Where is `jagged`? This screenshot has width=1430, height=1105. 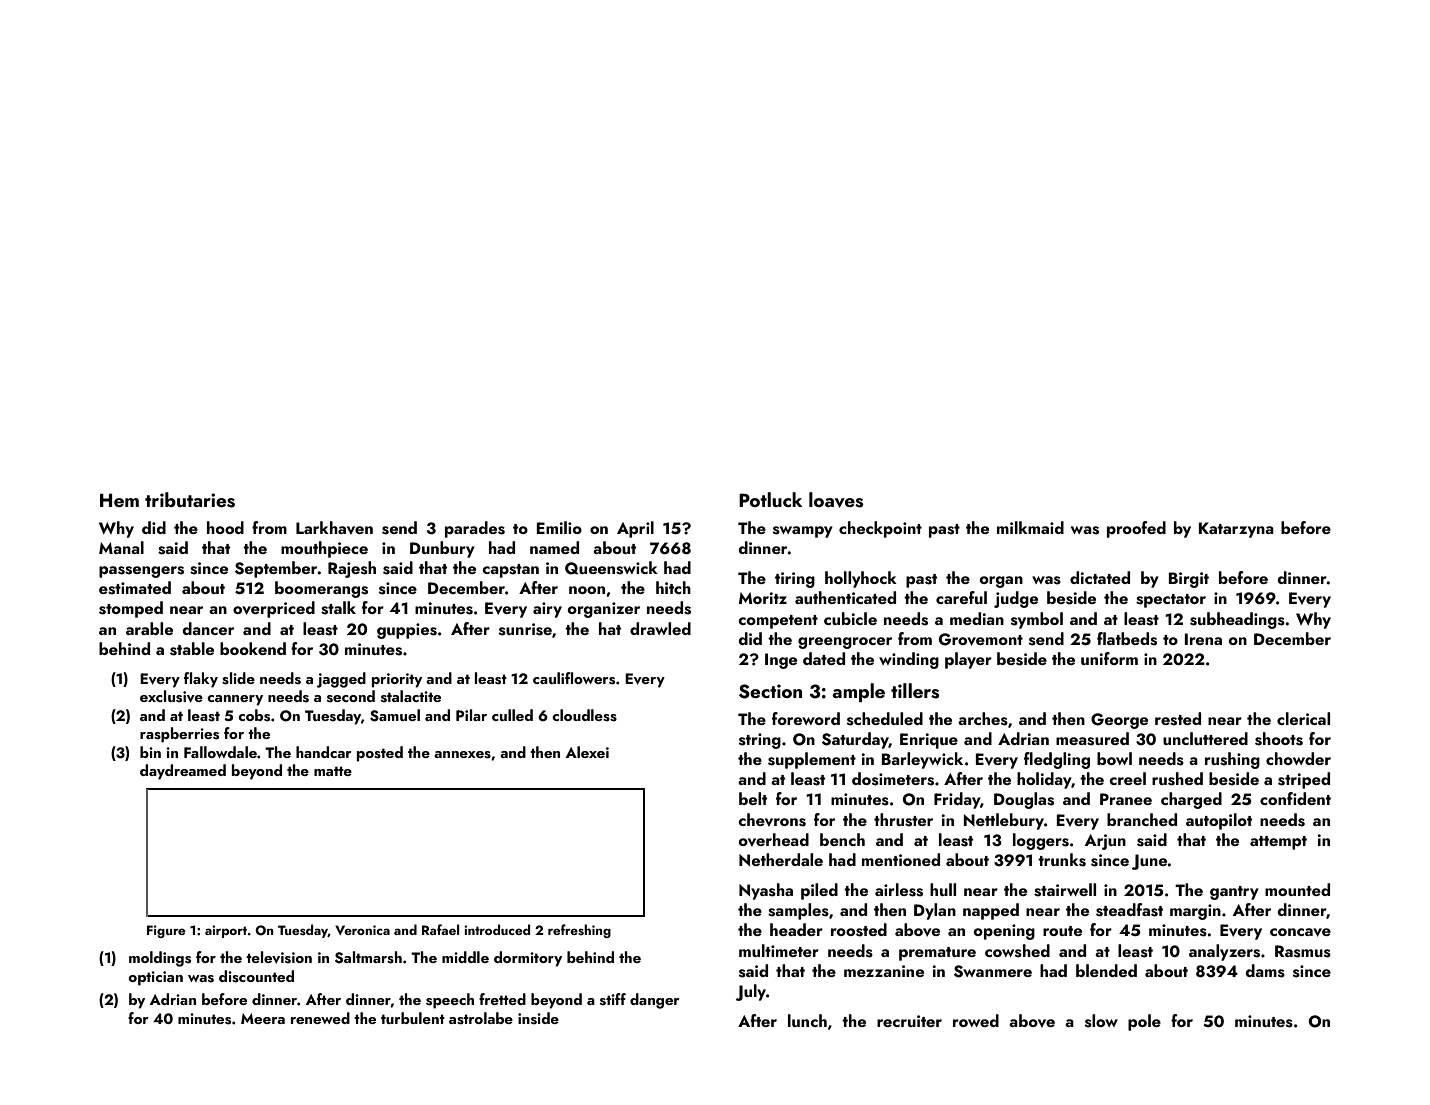 jagged is located at coordinates (341, 680).
